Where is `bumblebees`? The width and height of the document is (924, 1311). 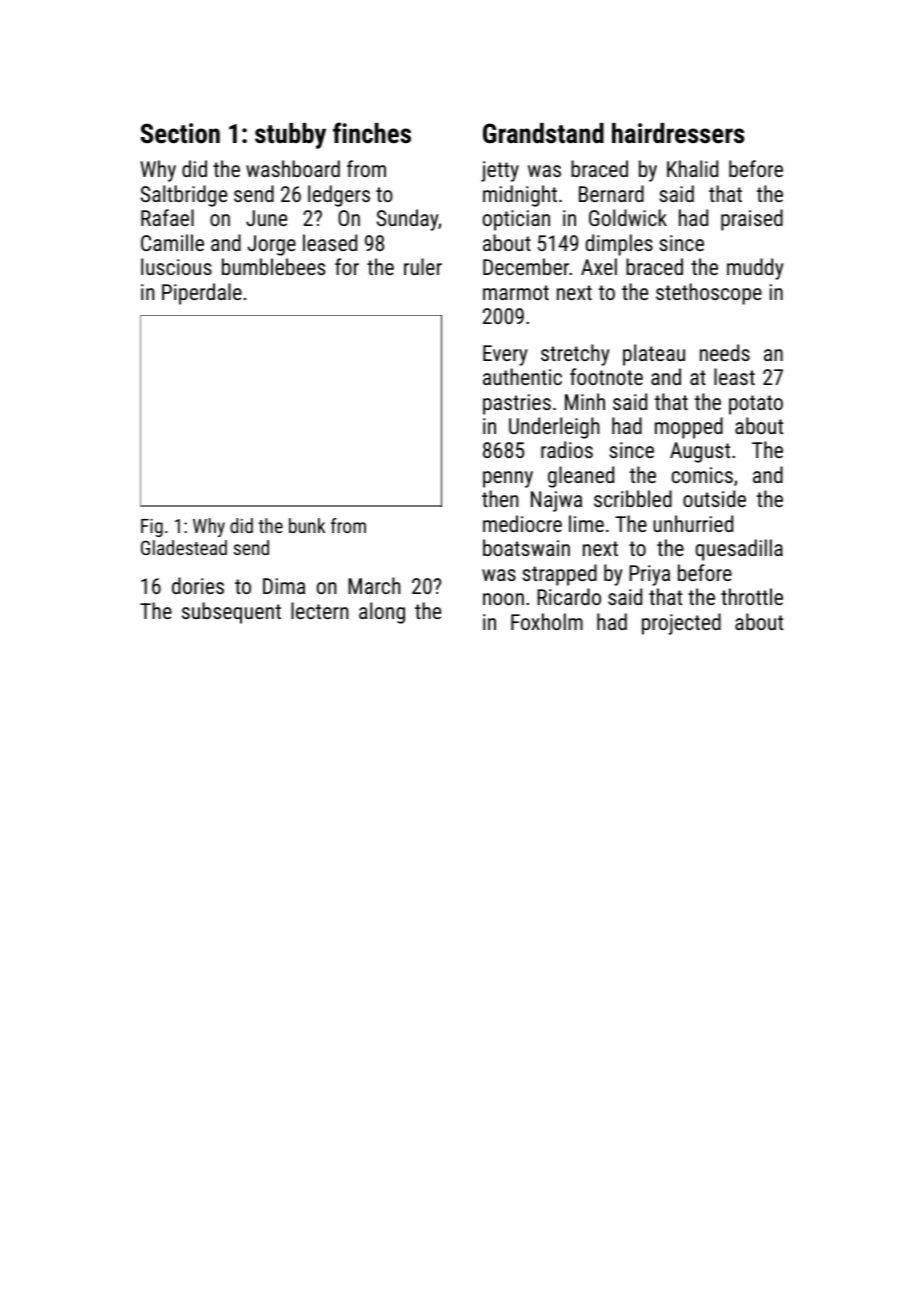 bumblebees is located at coordinates (273, 266).
